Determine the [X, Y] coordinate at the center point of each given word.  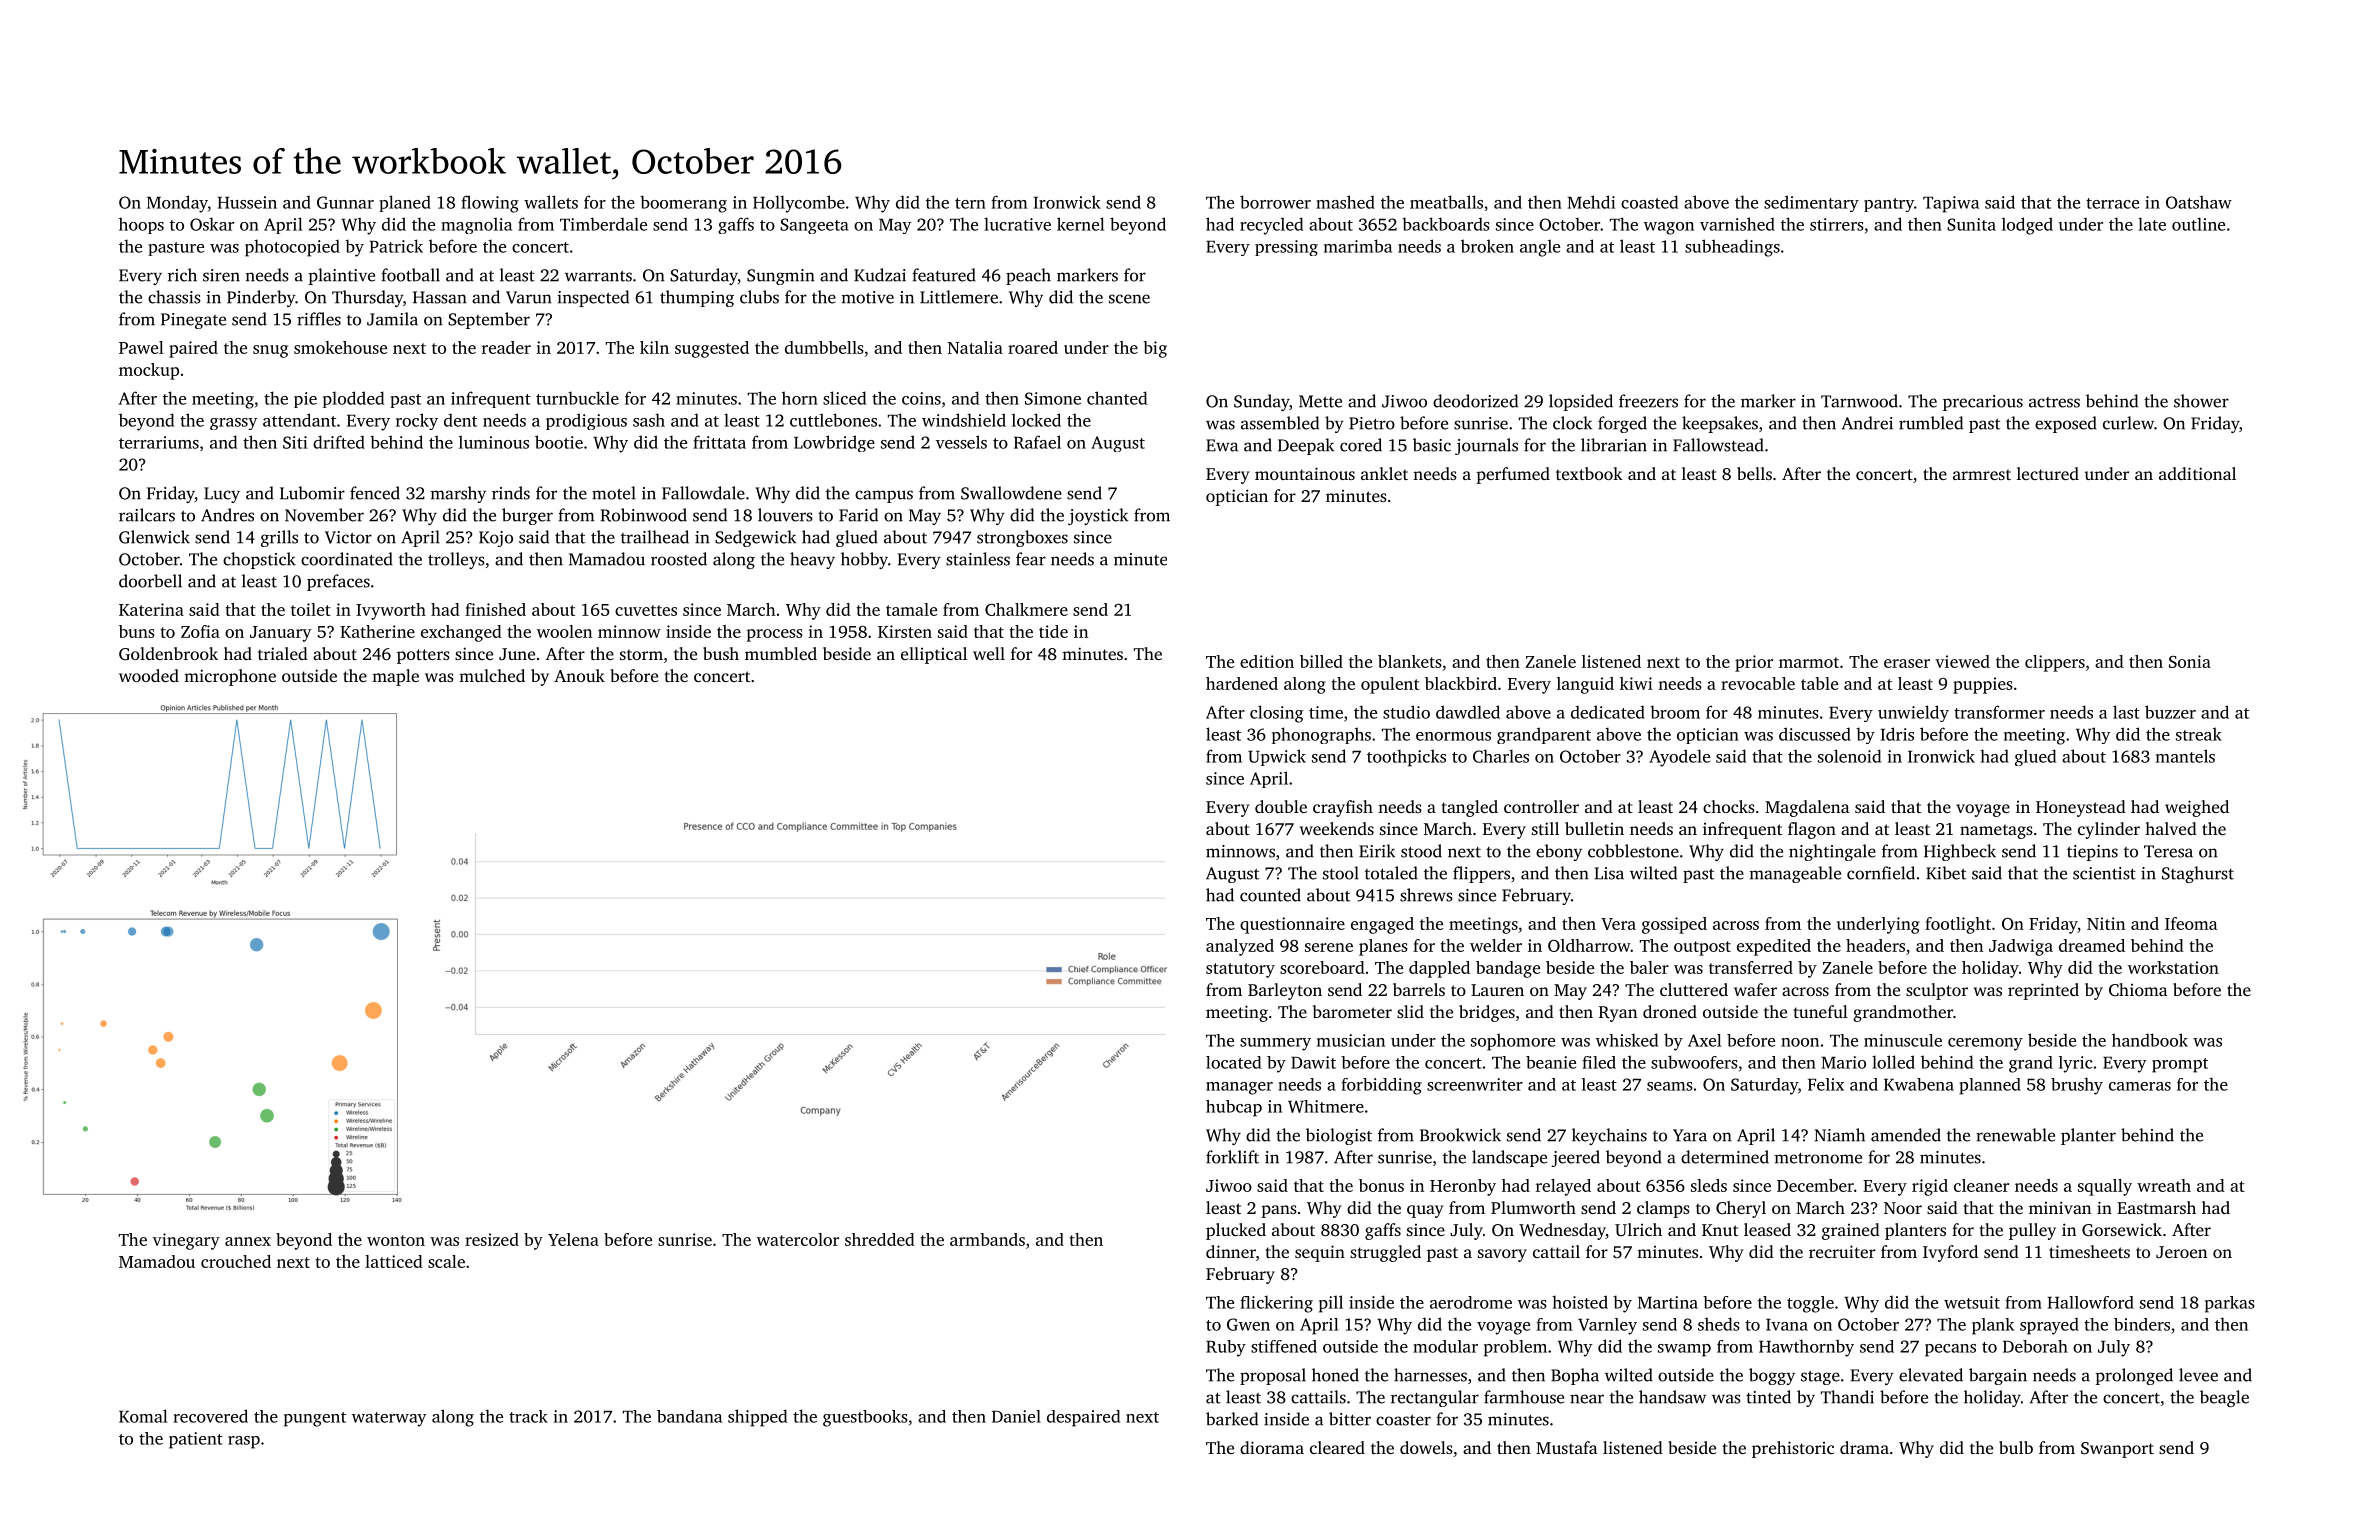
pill [1331, 1304]
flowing [490, 204]
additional [2197, 473]
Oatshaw [2199, 202]
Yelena [573, 1239]
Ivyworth [391, 611]
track [528, 1416]
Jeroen [2181, 1252]
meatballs [1446, 202]
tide [1053, 631]
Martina [1668, 1302]
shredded [880, 1239]
